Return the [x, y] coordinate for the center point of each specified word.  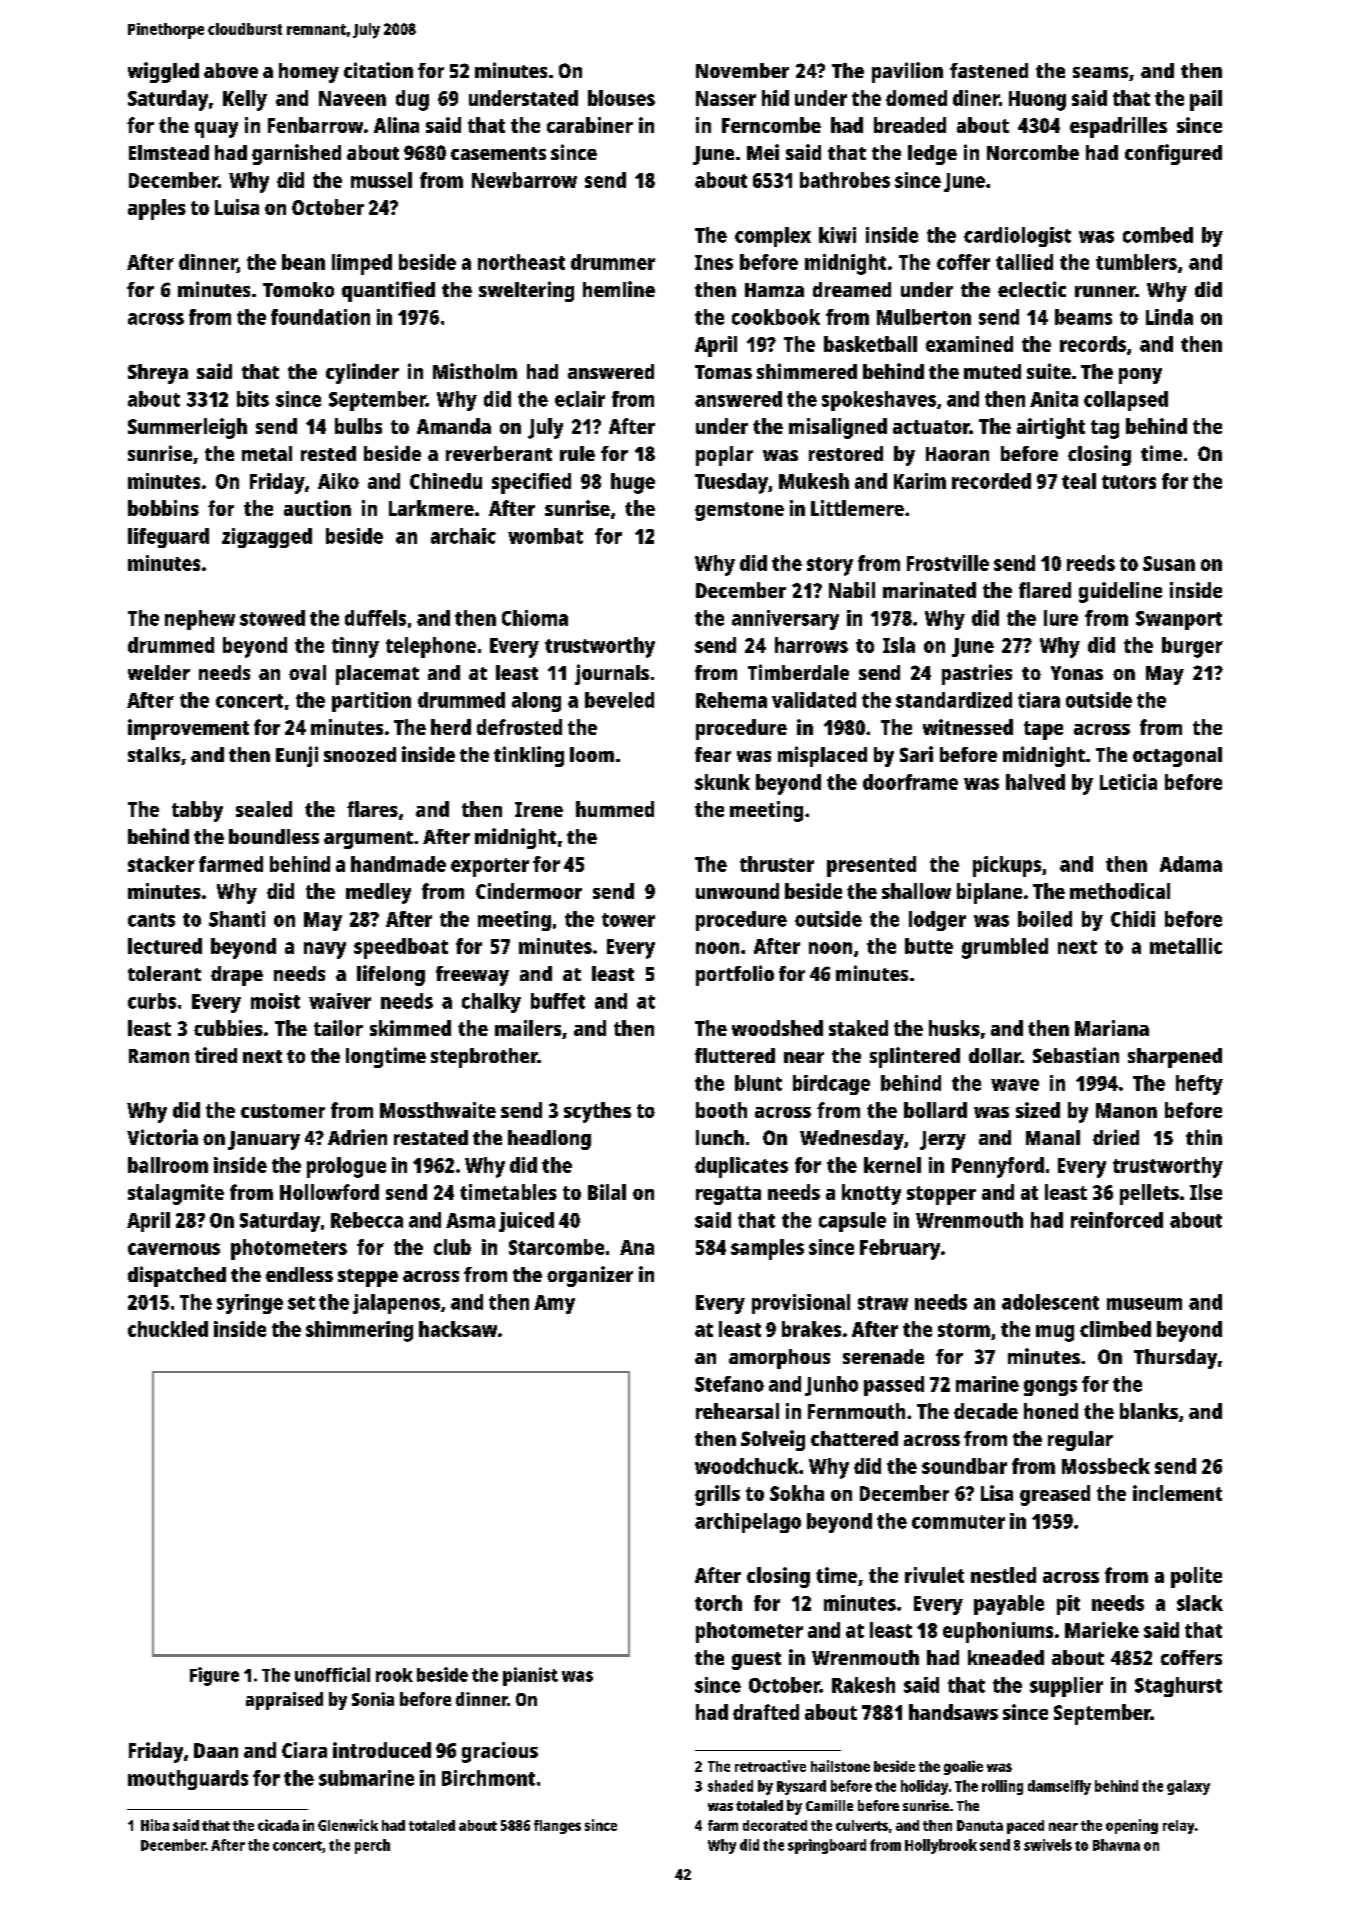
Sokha [797, 1493]
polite [1196, 1577]
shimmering [359, 1331]
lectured [165, 946]
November [742, 70]
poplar [724, 456]
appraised [284, 1701]
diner [976, 98]
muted [992, 371]
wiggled [163, 72]
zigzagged [267, 538]
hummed [615, 809]
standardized [954, 700]
